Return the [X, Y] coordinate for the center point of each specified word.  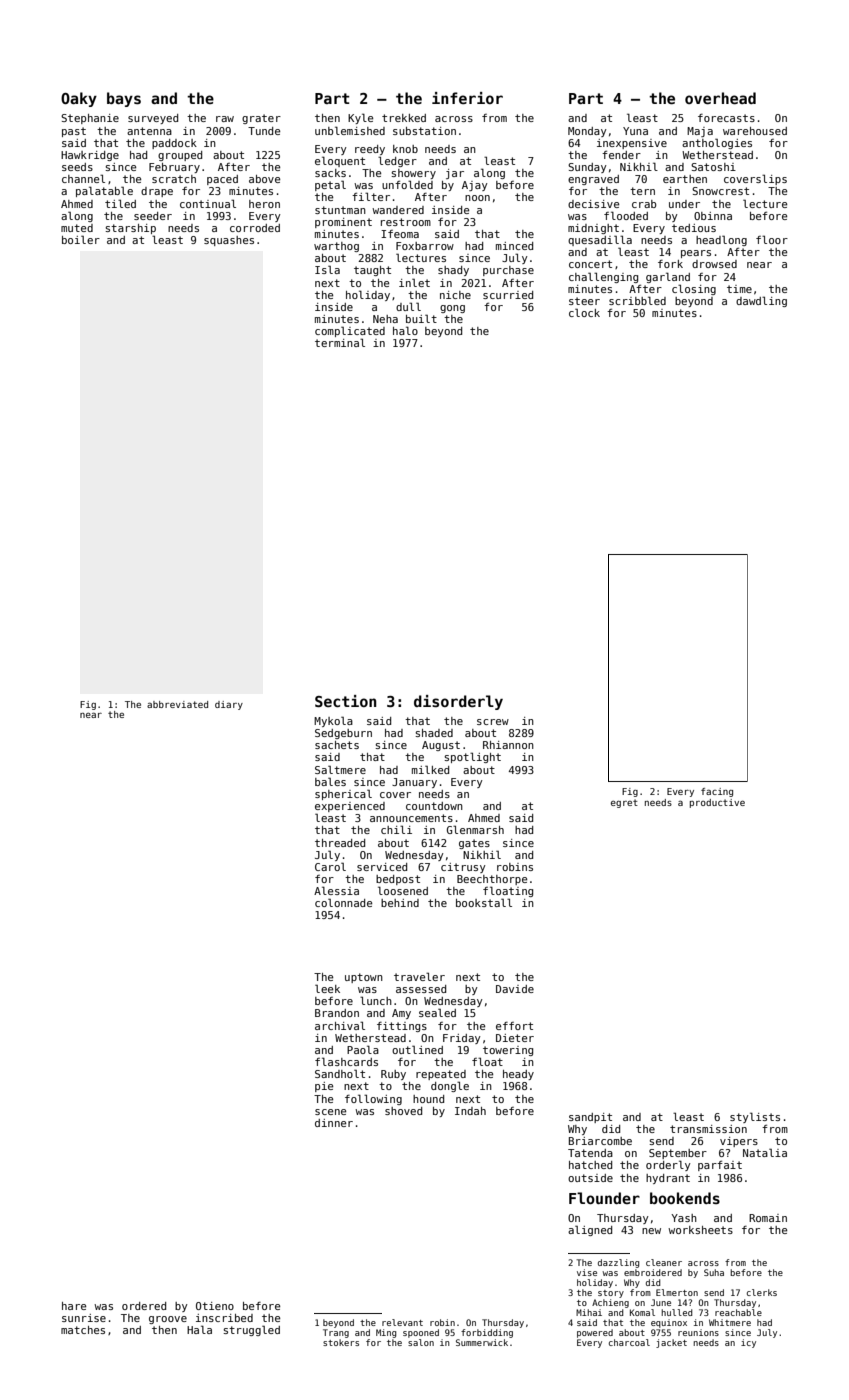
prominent [343, 223]
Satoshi [713, 167]
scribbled [637, 300]
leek [327, 988]
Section [345, 701]
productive [717, 803]
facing [717, 792]
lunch [376, 1000]
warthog [336, 247]
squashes [229, 241]
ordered [144, 1306]
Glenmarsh [475, 829]
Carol [330, 866]
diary [229, 705]
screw [493, 722]
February [174, 168]
